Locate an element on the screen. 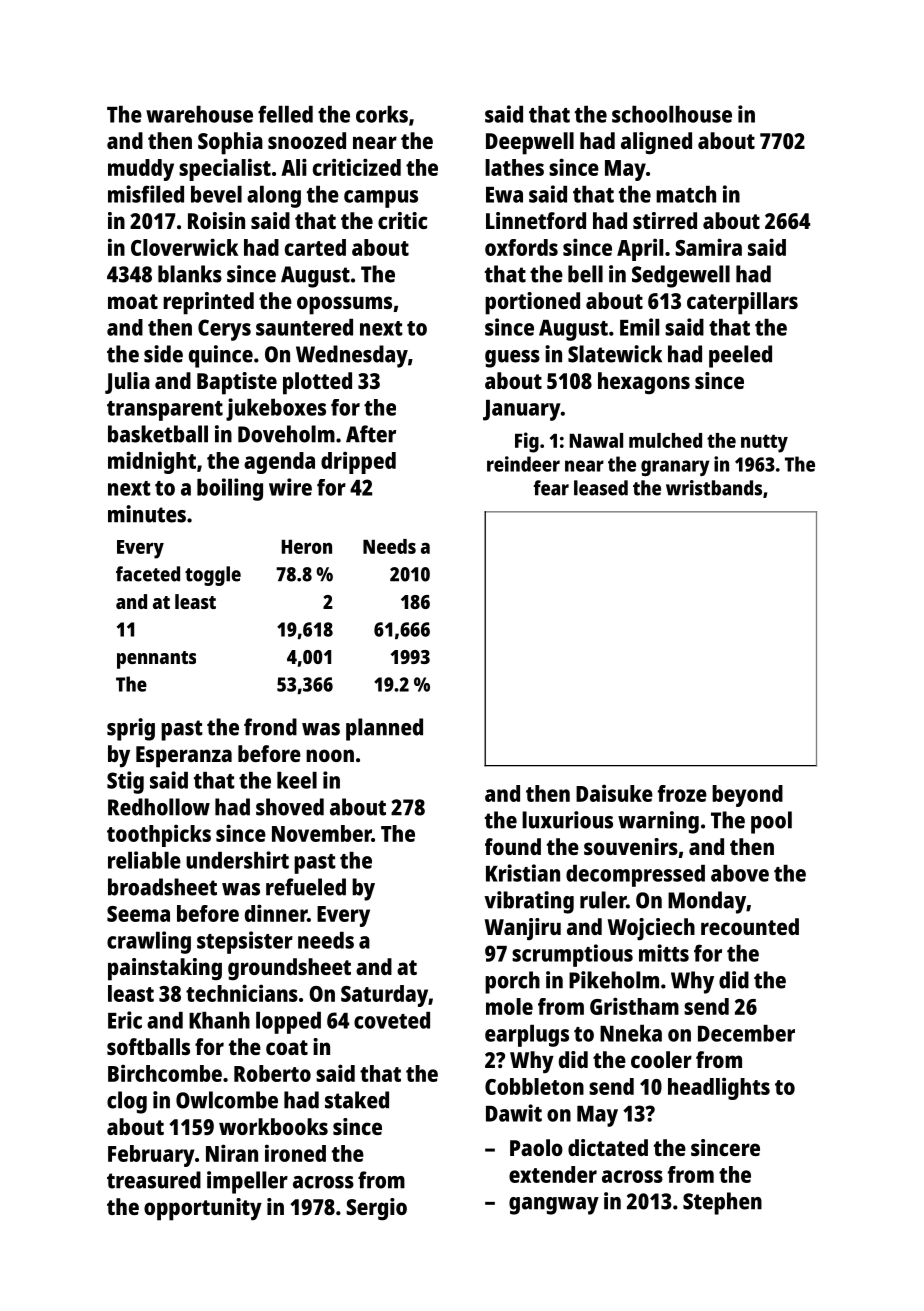  Deepwell is located at coordinates (530, 143).
